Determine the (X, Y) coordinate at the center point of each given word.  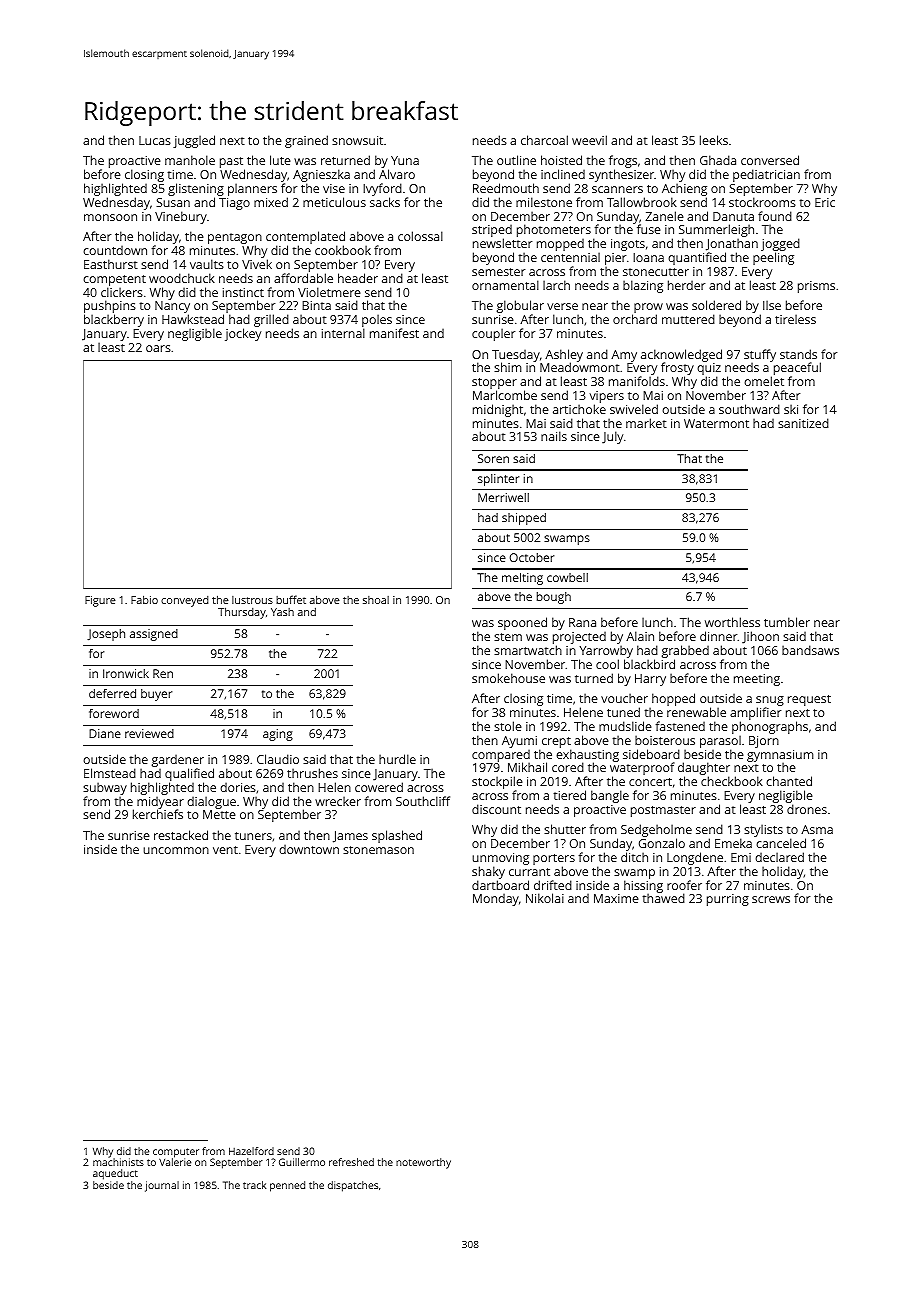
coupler (493, 334)
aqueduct (115, 1174)
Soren (493, 458)
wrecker (338, 801)
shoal (376, 600)
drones (807, 809)
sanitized (803, 423)
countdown (115, 250)
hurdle (397, 759)
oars (158, 348)
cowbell (567, 577)
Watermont (716, 423)
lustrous (252, 600)
